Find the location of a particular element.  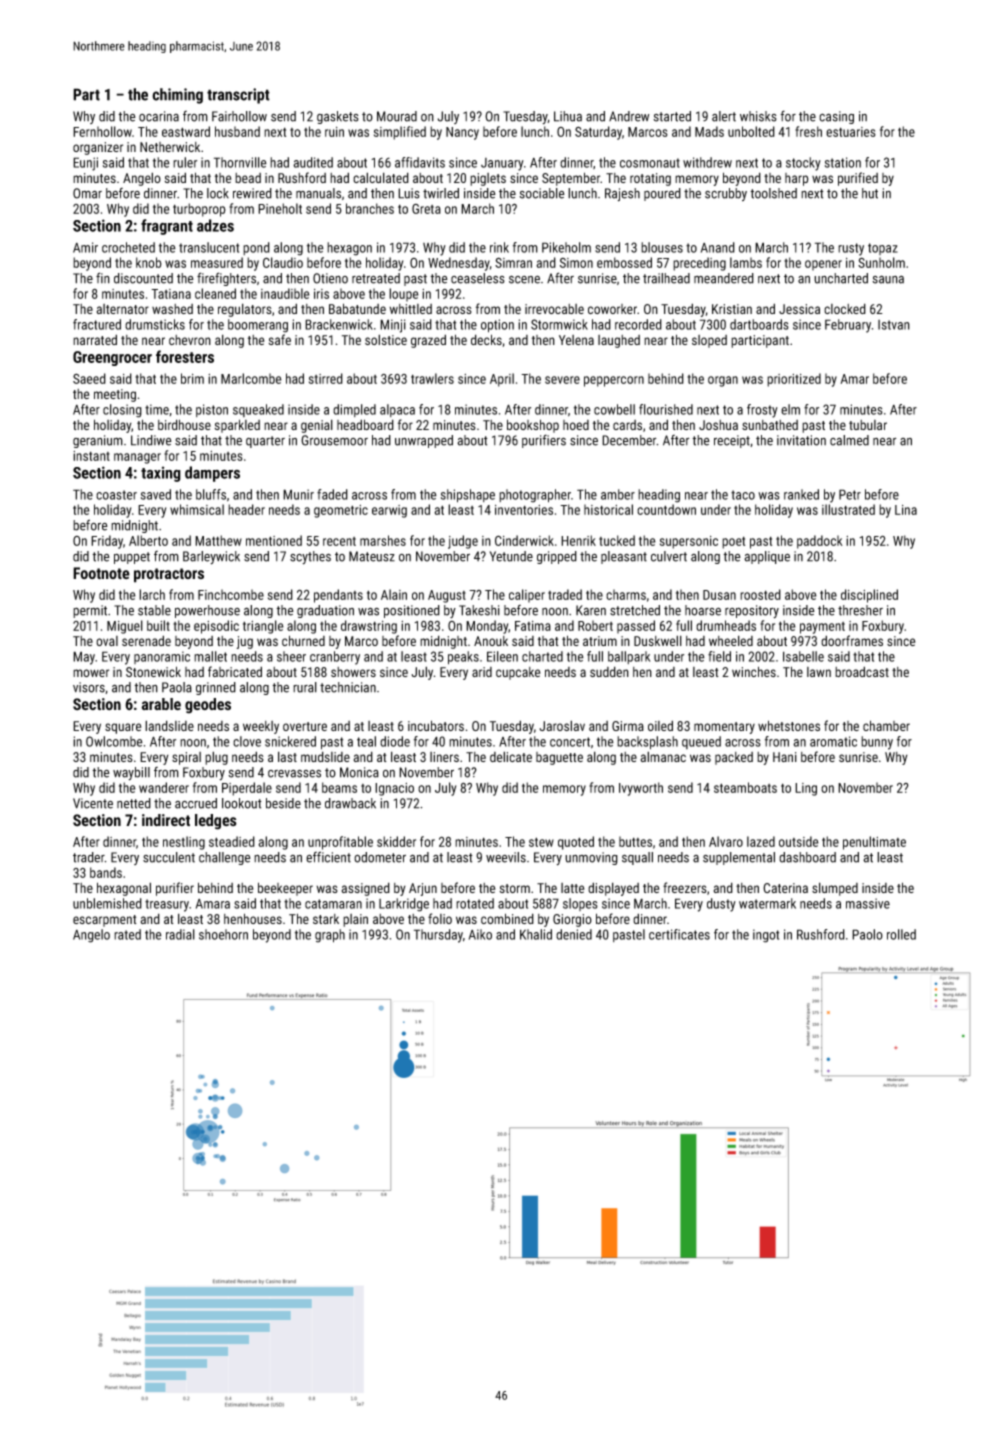

Amir is located at coordinates (85, 247).
